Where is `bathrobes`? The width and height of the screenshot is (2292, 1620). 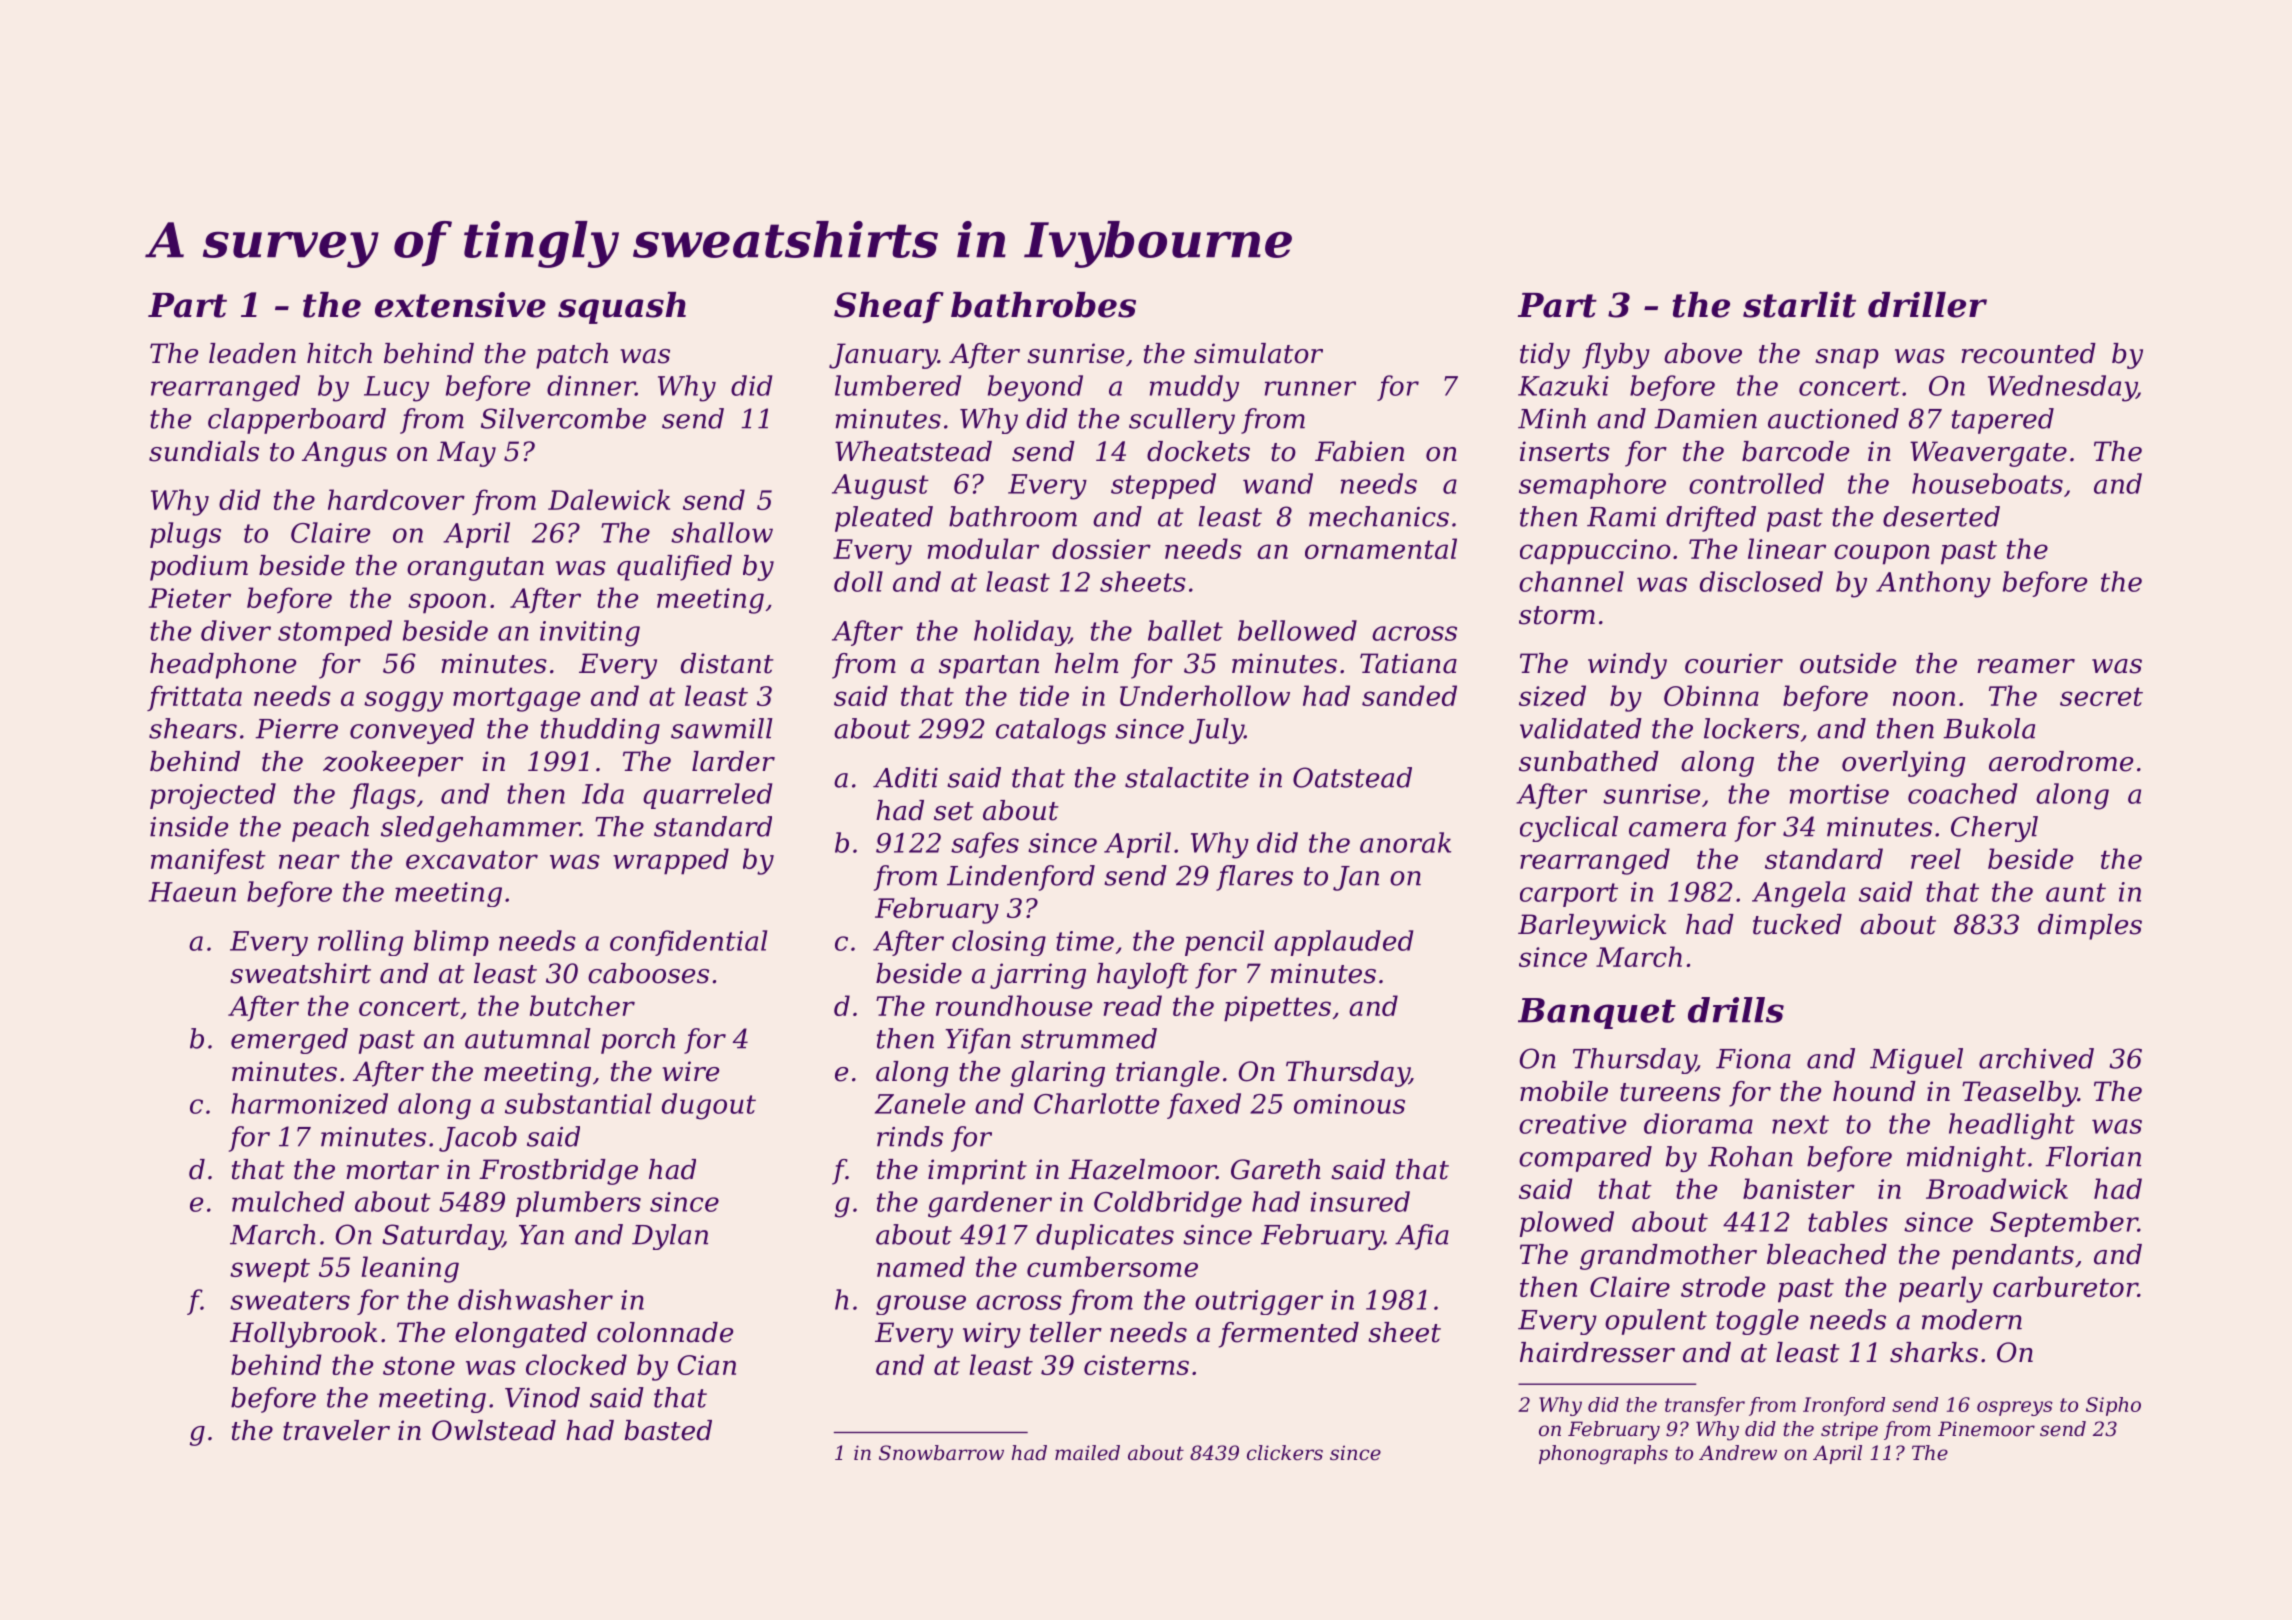 bathrobes is located at coordinates (1043, 305).
